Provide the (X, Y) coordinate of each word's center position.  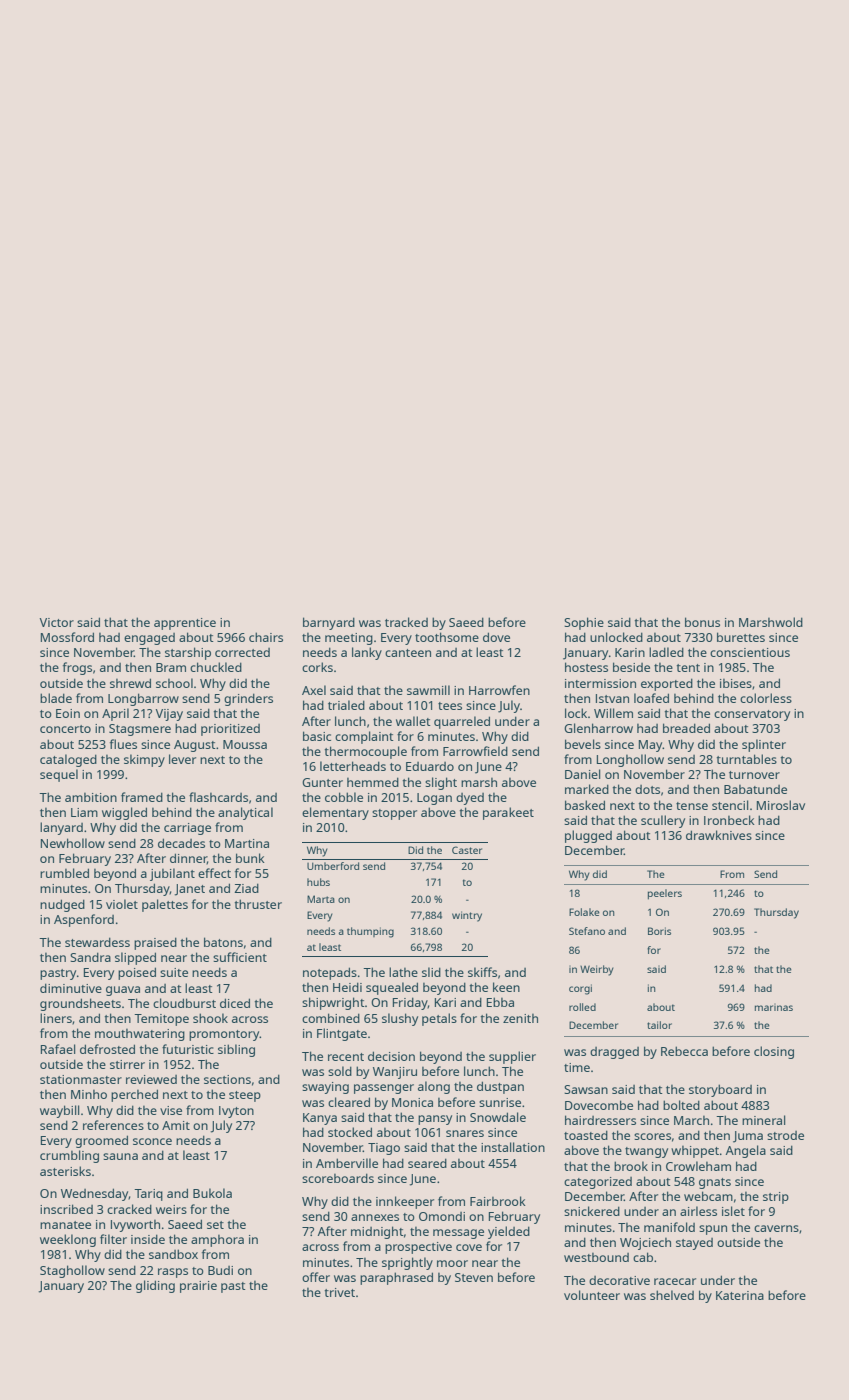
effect (214, 873)
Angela (746, 1151)
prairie (198, 1287)
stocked (350, 1132)
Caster (467, 850)
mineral (764, 1120)
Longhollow (630, 760)
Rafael (58, 1049)
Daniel (583, 774)
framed (142, 797)
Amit (176, 1125)
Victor (57, 622)
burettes (741, 637)
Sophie (584, 623)
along (434, 1087)
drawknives (719, 835)
